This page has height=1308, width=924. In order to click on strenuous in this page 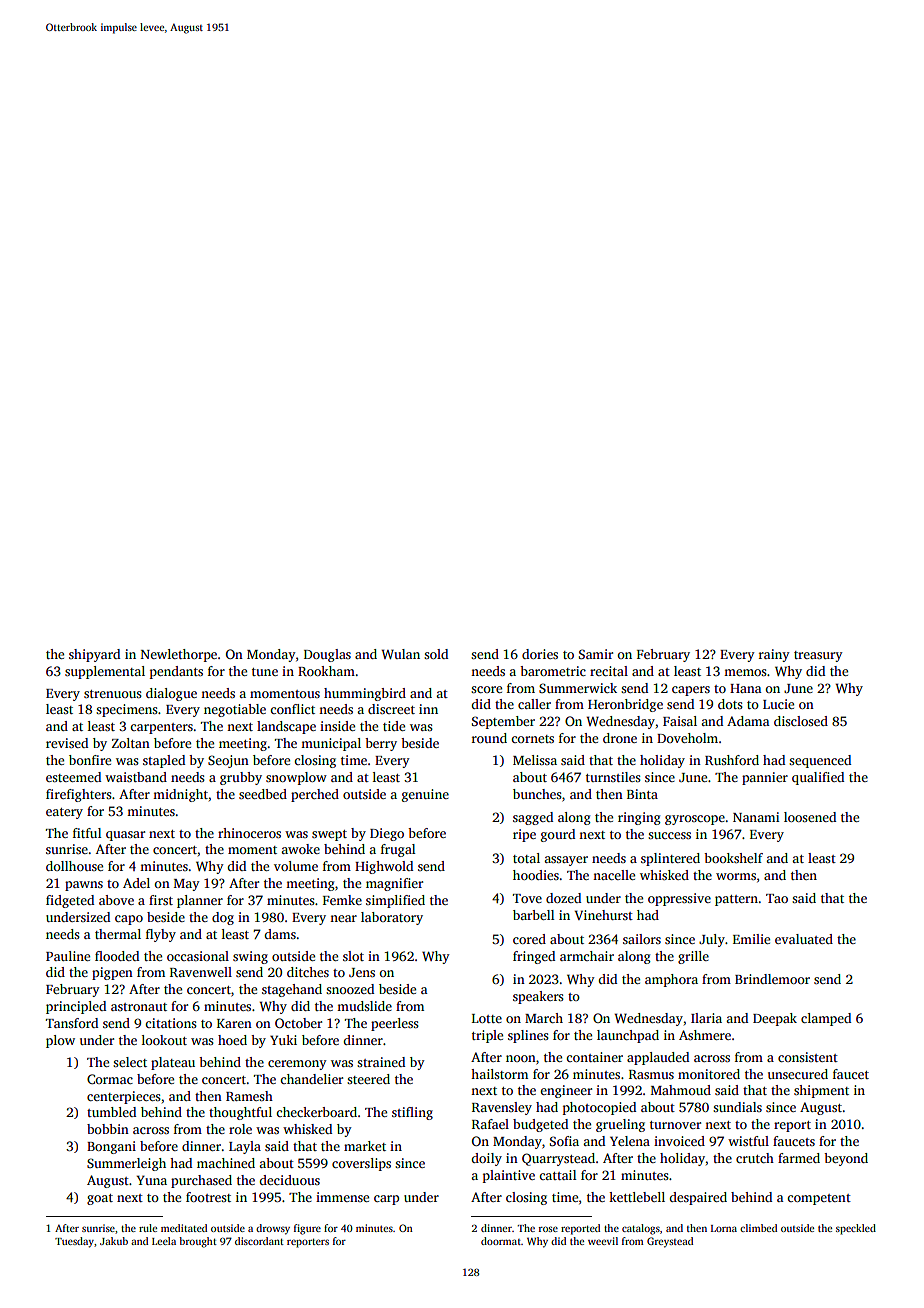, I will do `click(113, 694)`.
